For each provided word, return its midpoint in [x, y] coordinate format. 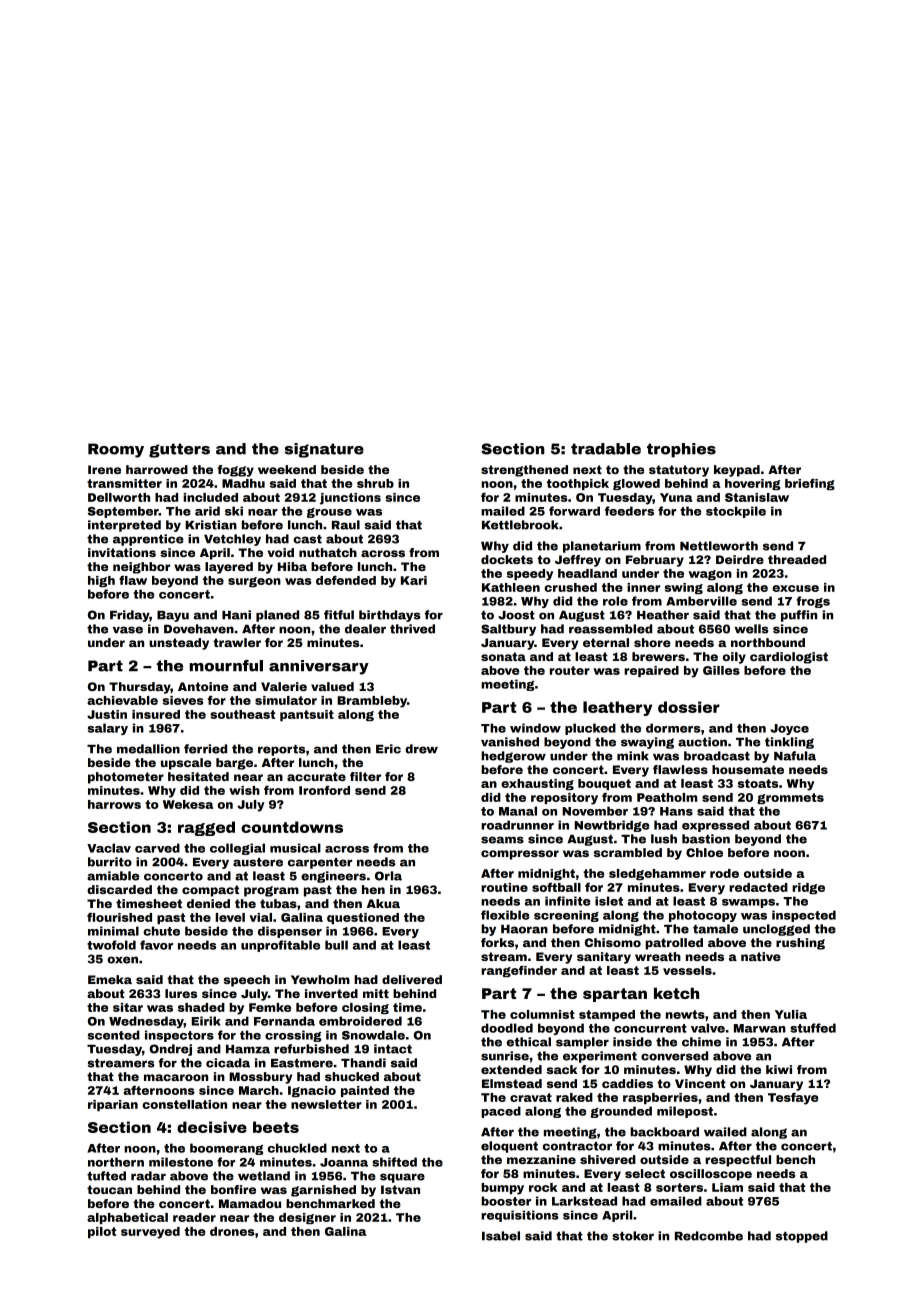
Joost [516, 615]
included [210, 497]
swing [684, 588]
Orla [388, 876]
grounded [621, 1112]
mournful [226, 666]
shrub [375, 483]
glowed [636, 484]
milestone [181, 1162]
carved [157, 848]
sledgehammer [657, 874]
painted [365, 1091]
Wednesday [146, 1022]
